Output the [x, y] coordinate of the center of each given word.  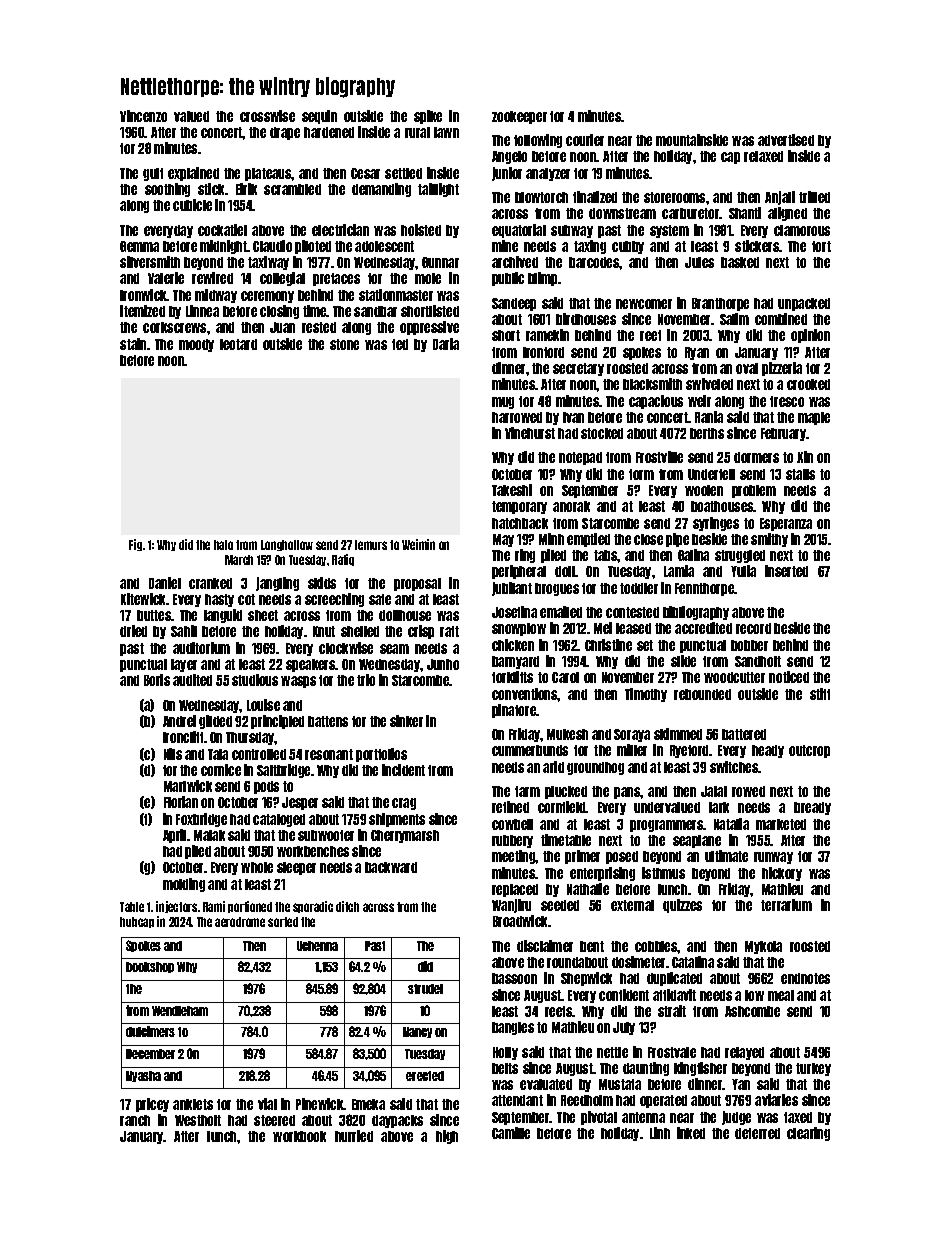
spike [428, 117]
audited [192, 680]
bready [812, 808]
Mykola [763, 947]
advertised [786, 140]
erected [425, 1076]
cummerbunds [530, 750]
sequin [319, 117]
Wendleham [180, 1011]
